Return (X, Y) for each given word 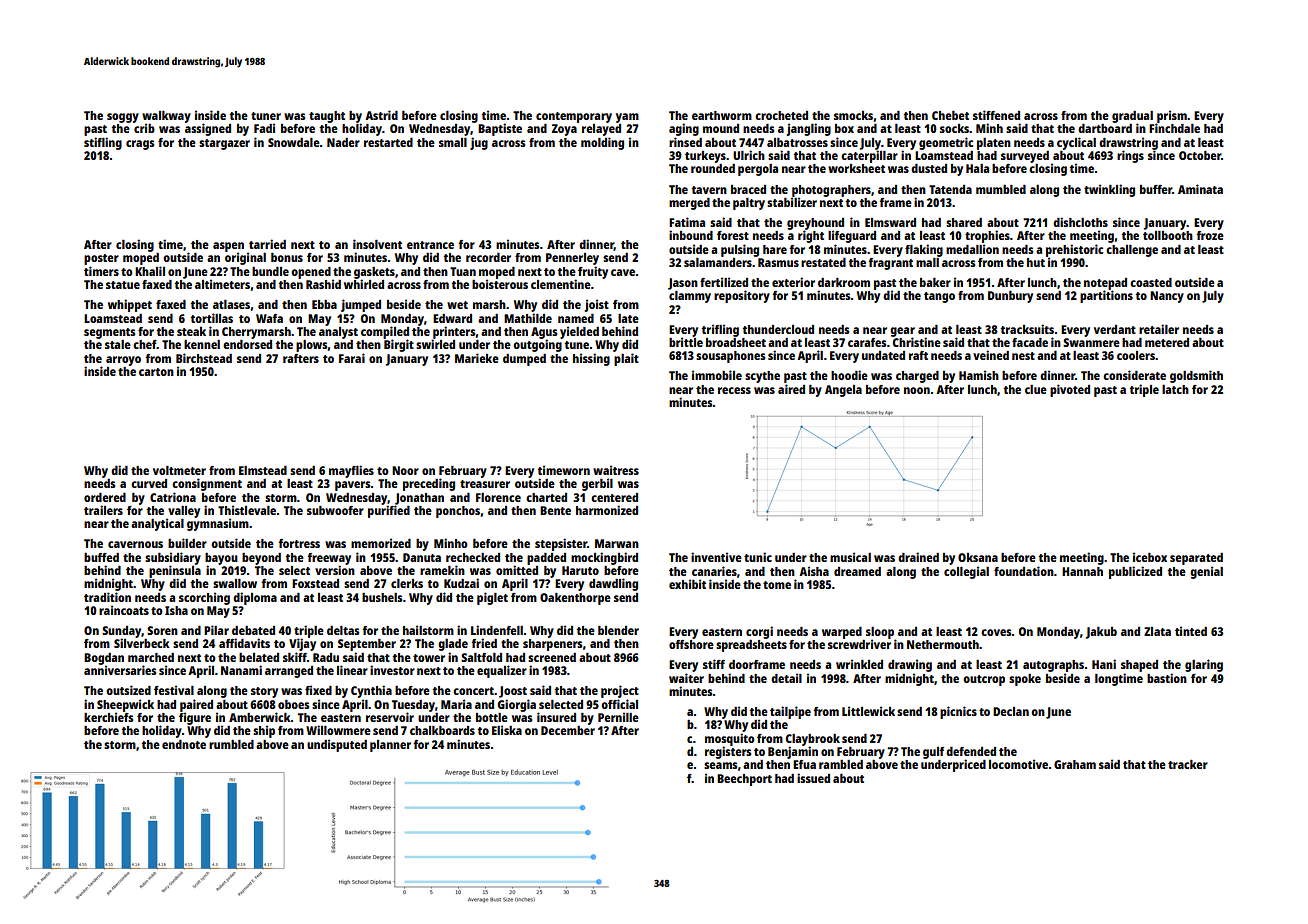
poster (101, 259)
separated (1196, 559)
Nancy (1167, 297)
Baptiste (500, 130)
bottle (492, 717)
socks (954, 128)
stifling (103, 143)
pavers (353, 486)
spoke (1025, 680)
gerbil (597, 484)
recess (734, 390)
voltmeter (179, 470)
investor (392, 670)
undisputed (337, 745)
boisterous (500, 284)
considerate (1134, 375)
